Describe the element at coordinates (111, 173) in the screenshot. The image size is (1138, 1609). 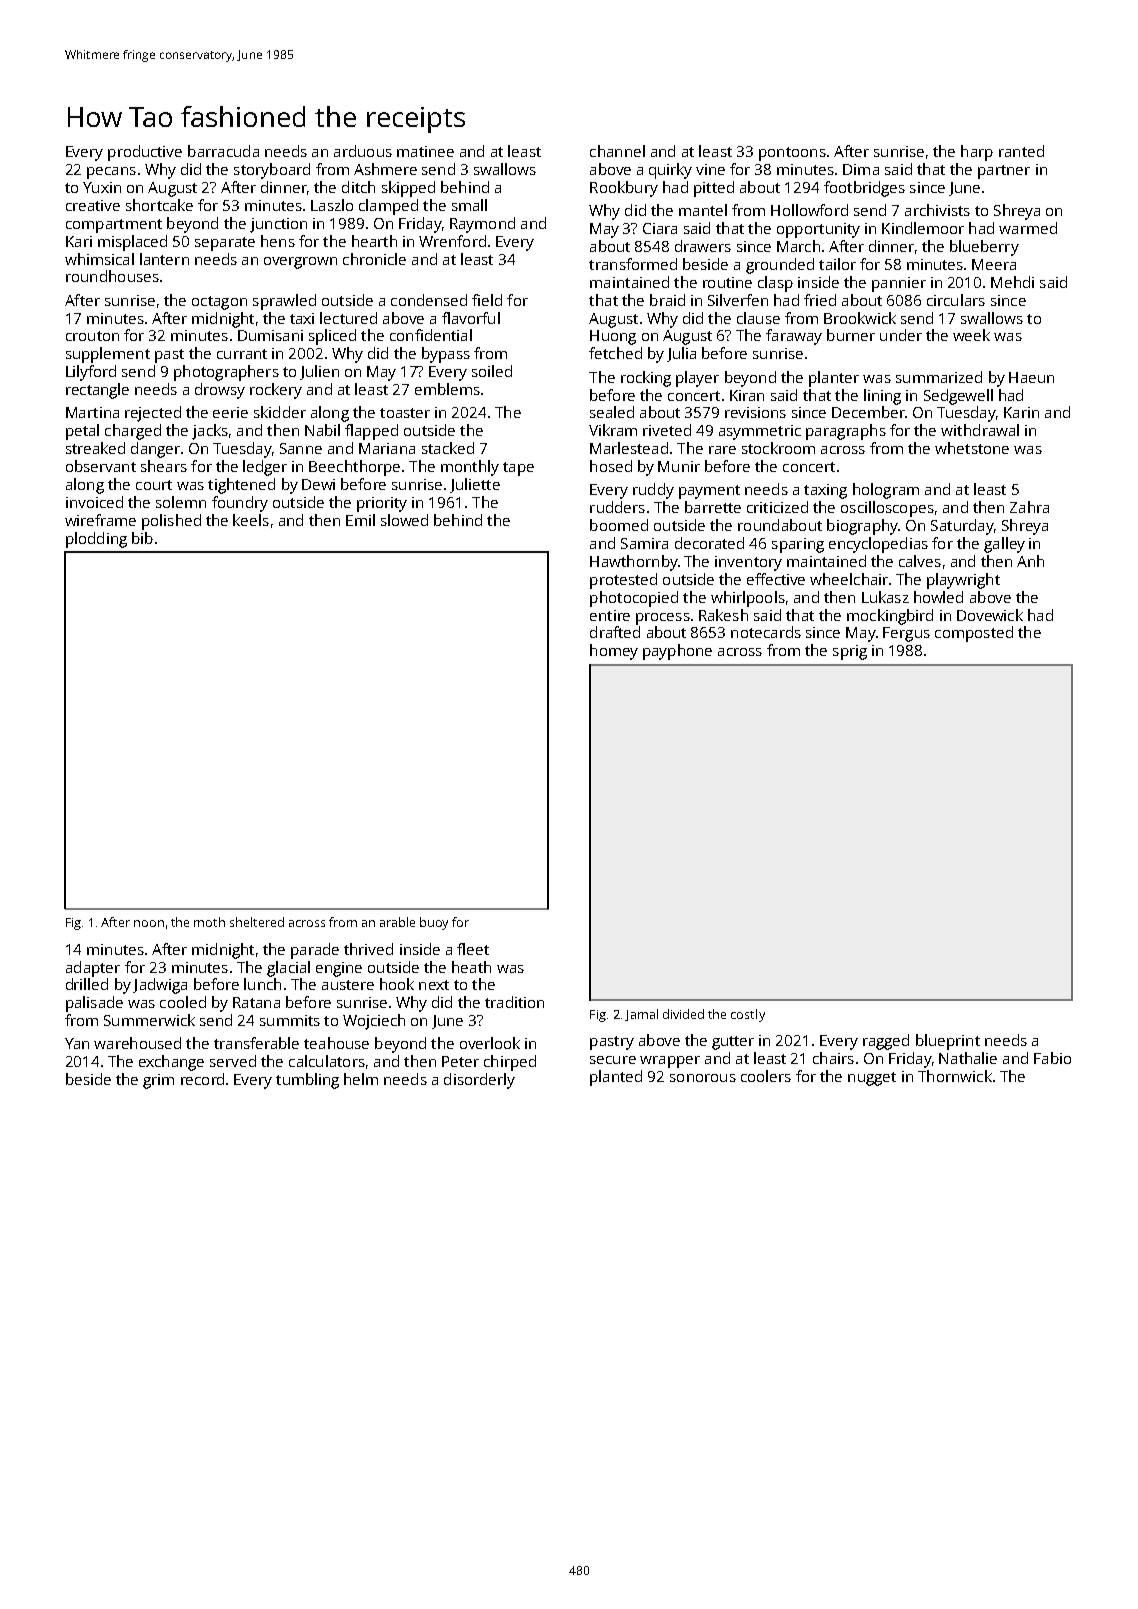
I see `pecans` at that location.
